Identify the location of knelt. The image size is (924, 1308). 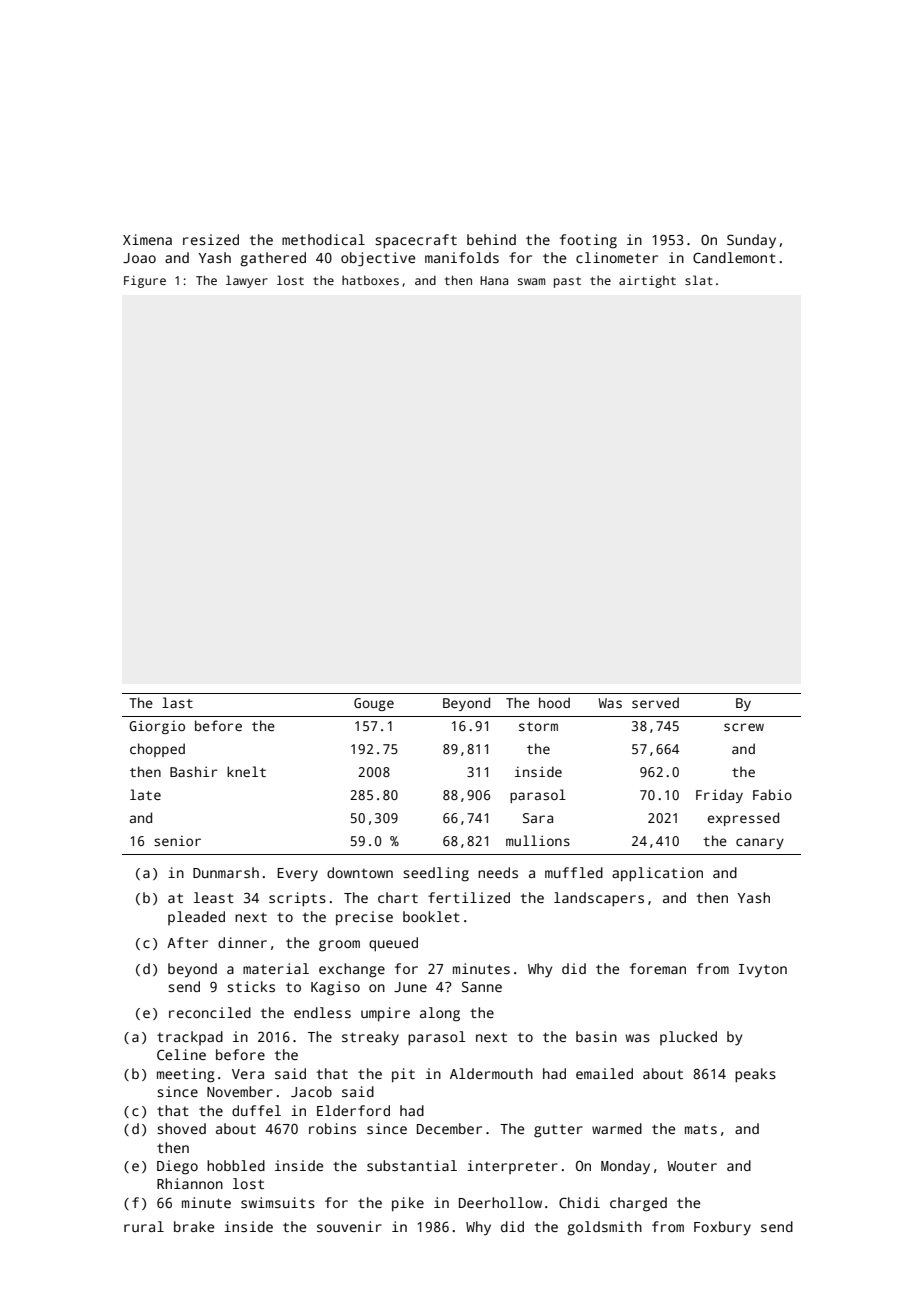
(246, 771).
